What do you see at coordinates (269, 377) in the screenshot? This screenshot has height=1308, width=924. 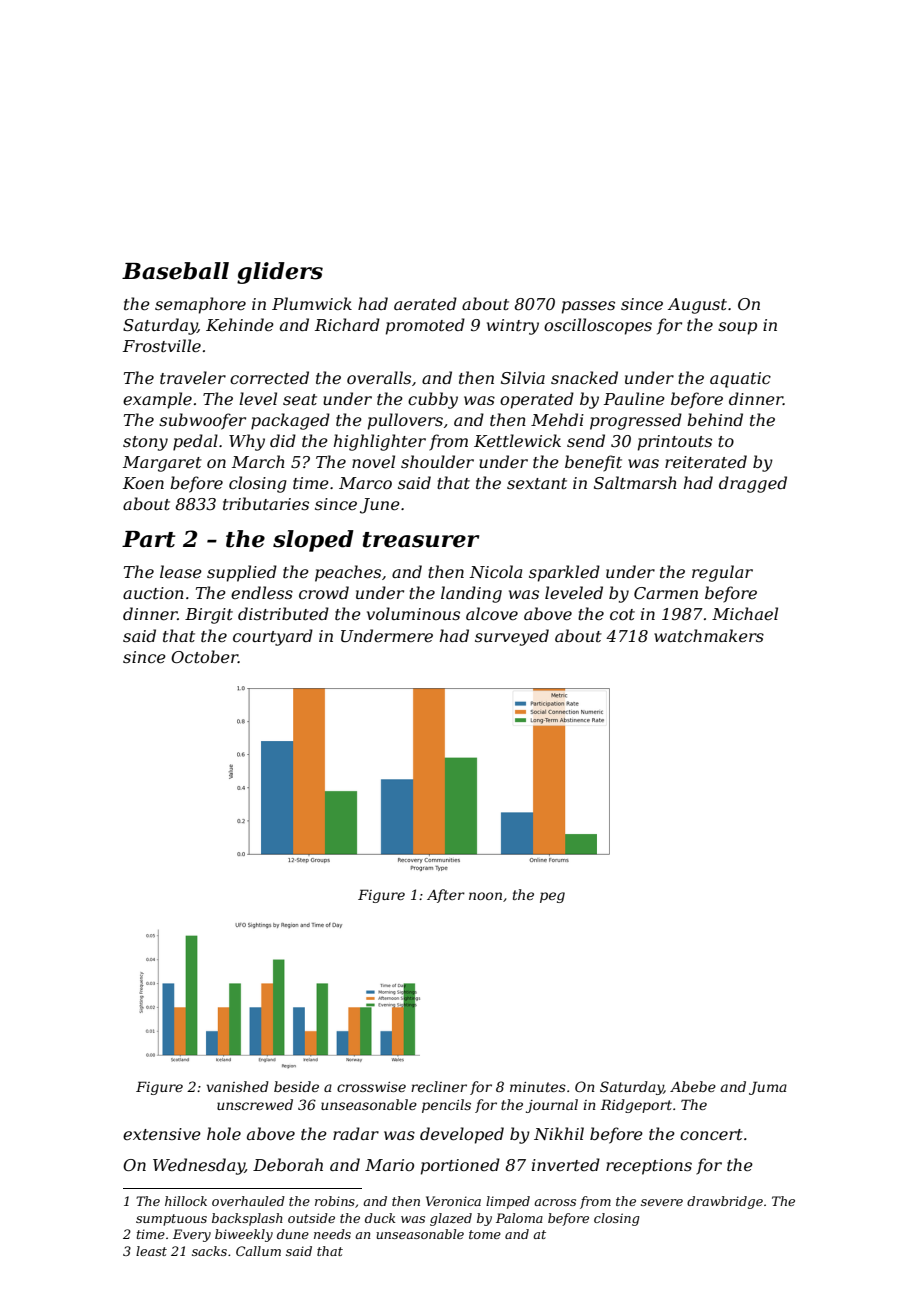 I see `corrected` at bounding box center [269, 377].
